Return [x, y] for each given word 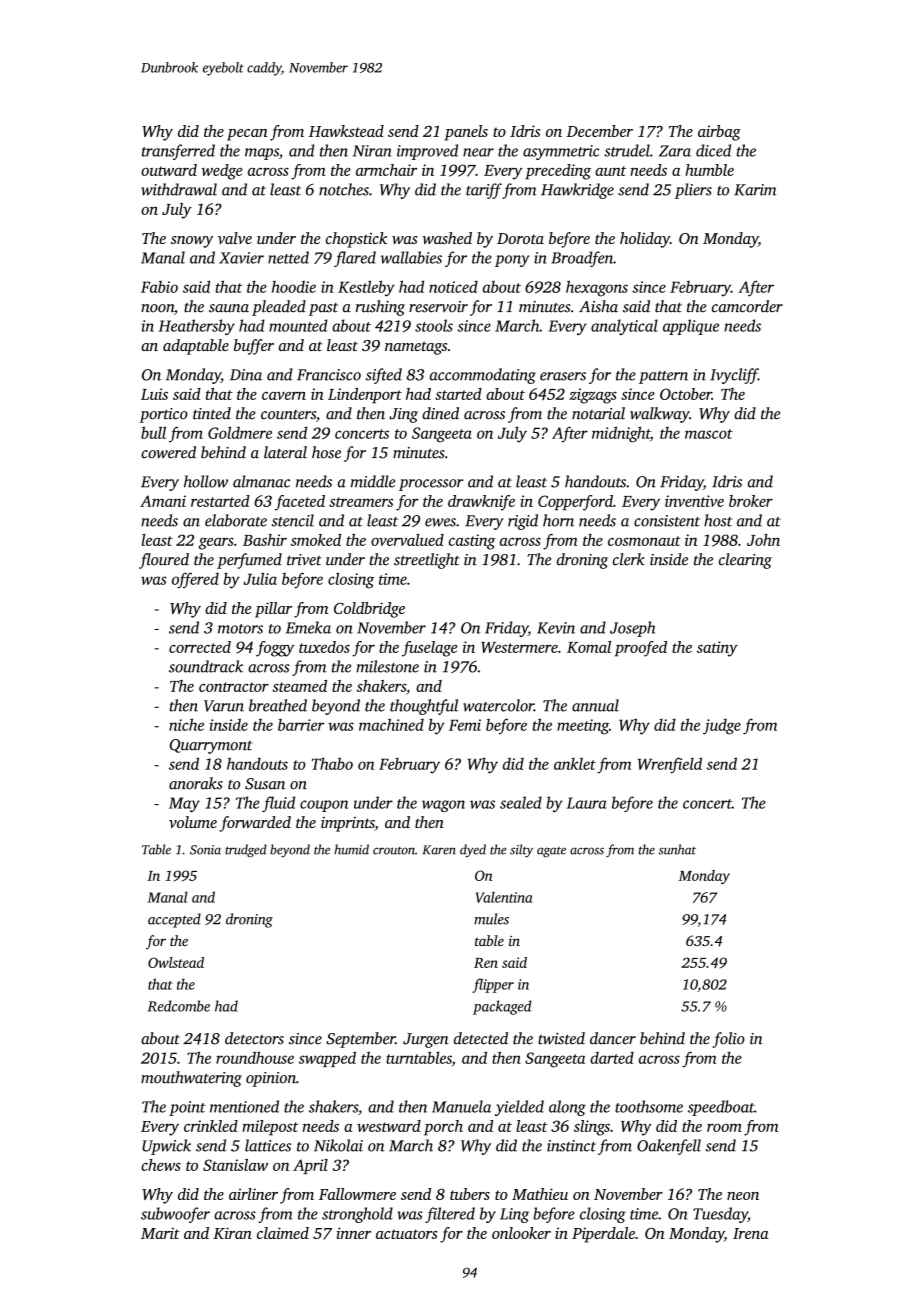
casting [472, 542]
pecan [247, 135]
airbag [719, 133]
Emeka [308, 627]
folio [728, 1040]
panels [466, 133]
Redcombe [179, 1006]
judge [722, 727]
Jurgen [425, 1040]
